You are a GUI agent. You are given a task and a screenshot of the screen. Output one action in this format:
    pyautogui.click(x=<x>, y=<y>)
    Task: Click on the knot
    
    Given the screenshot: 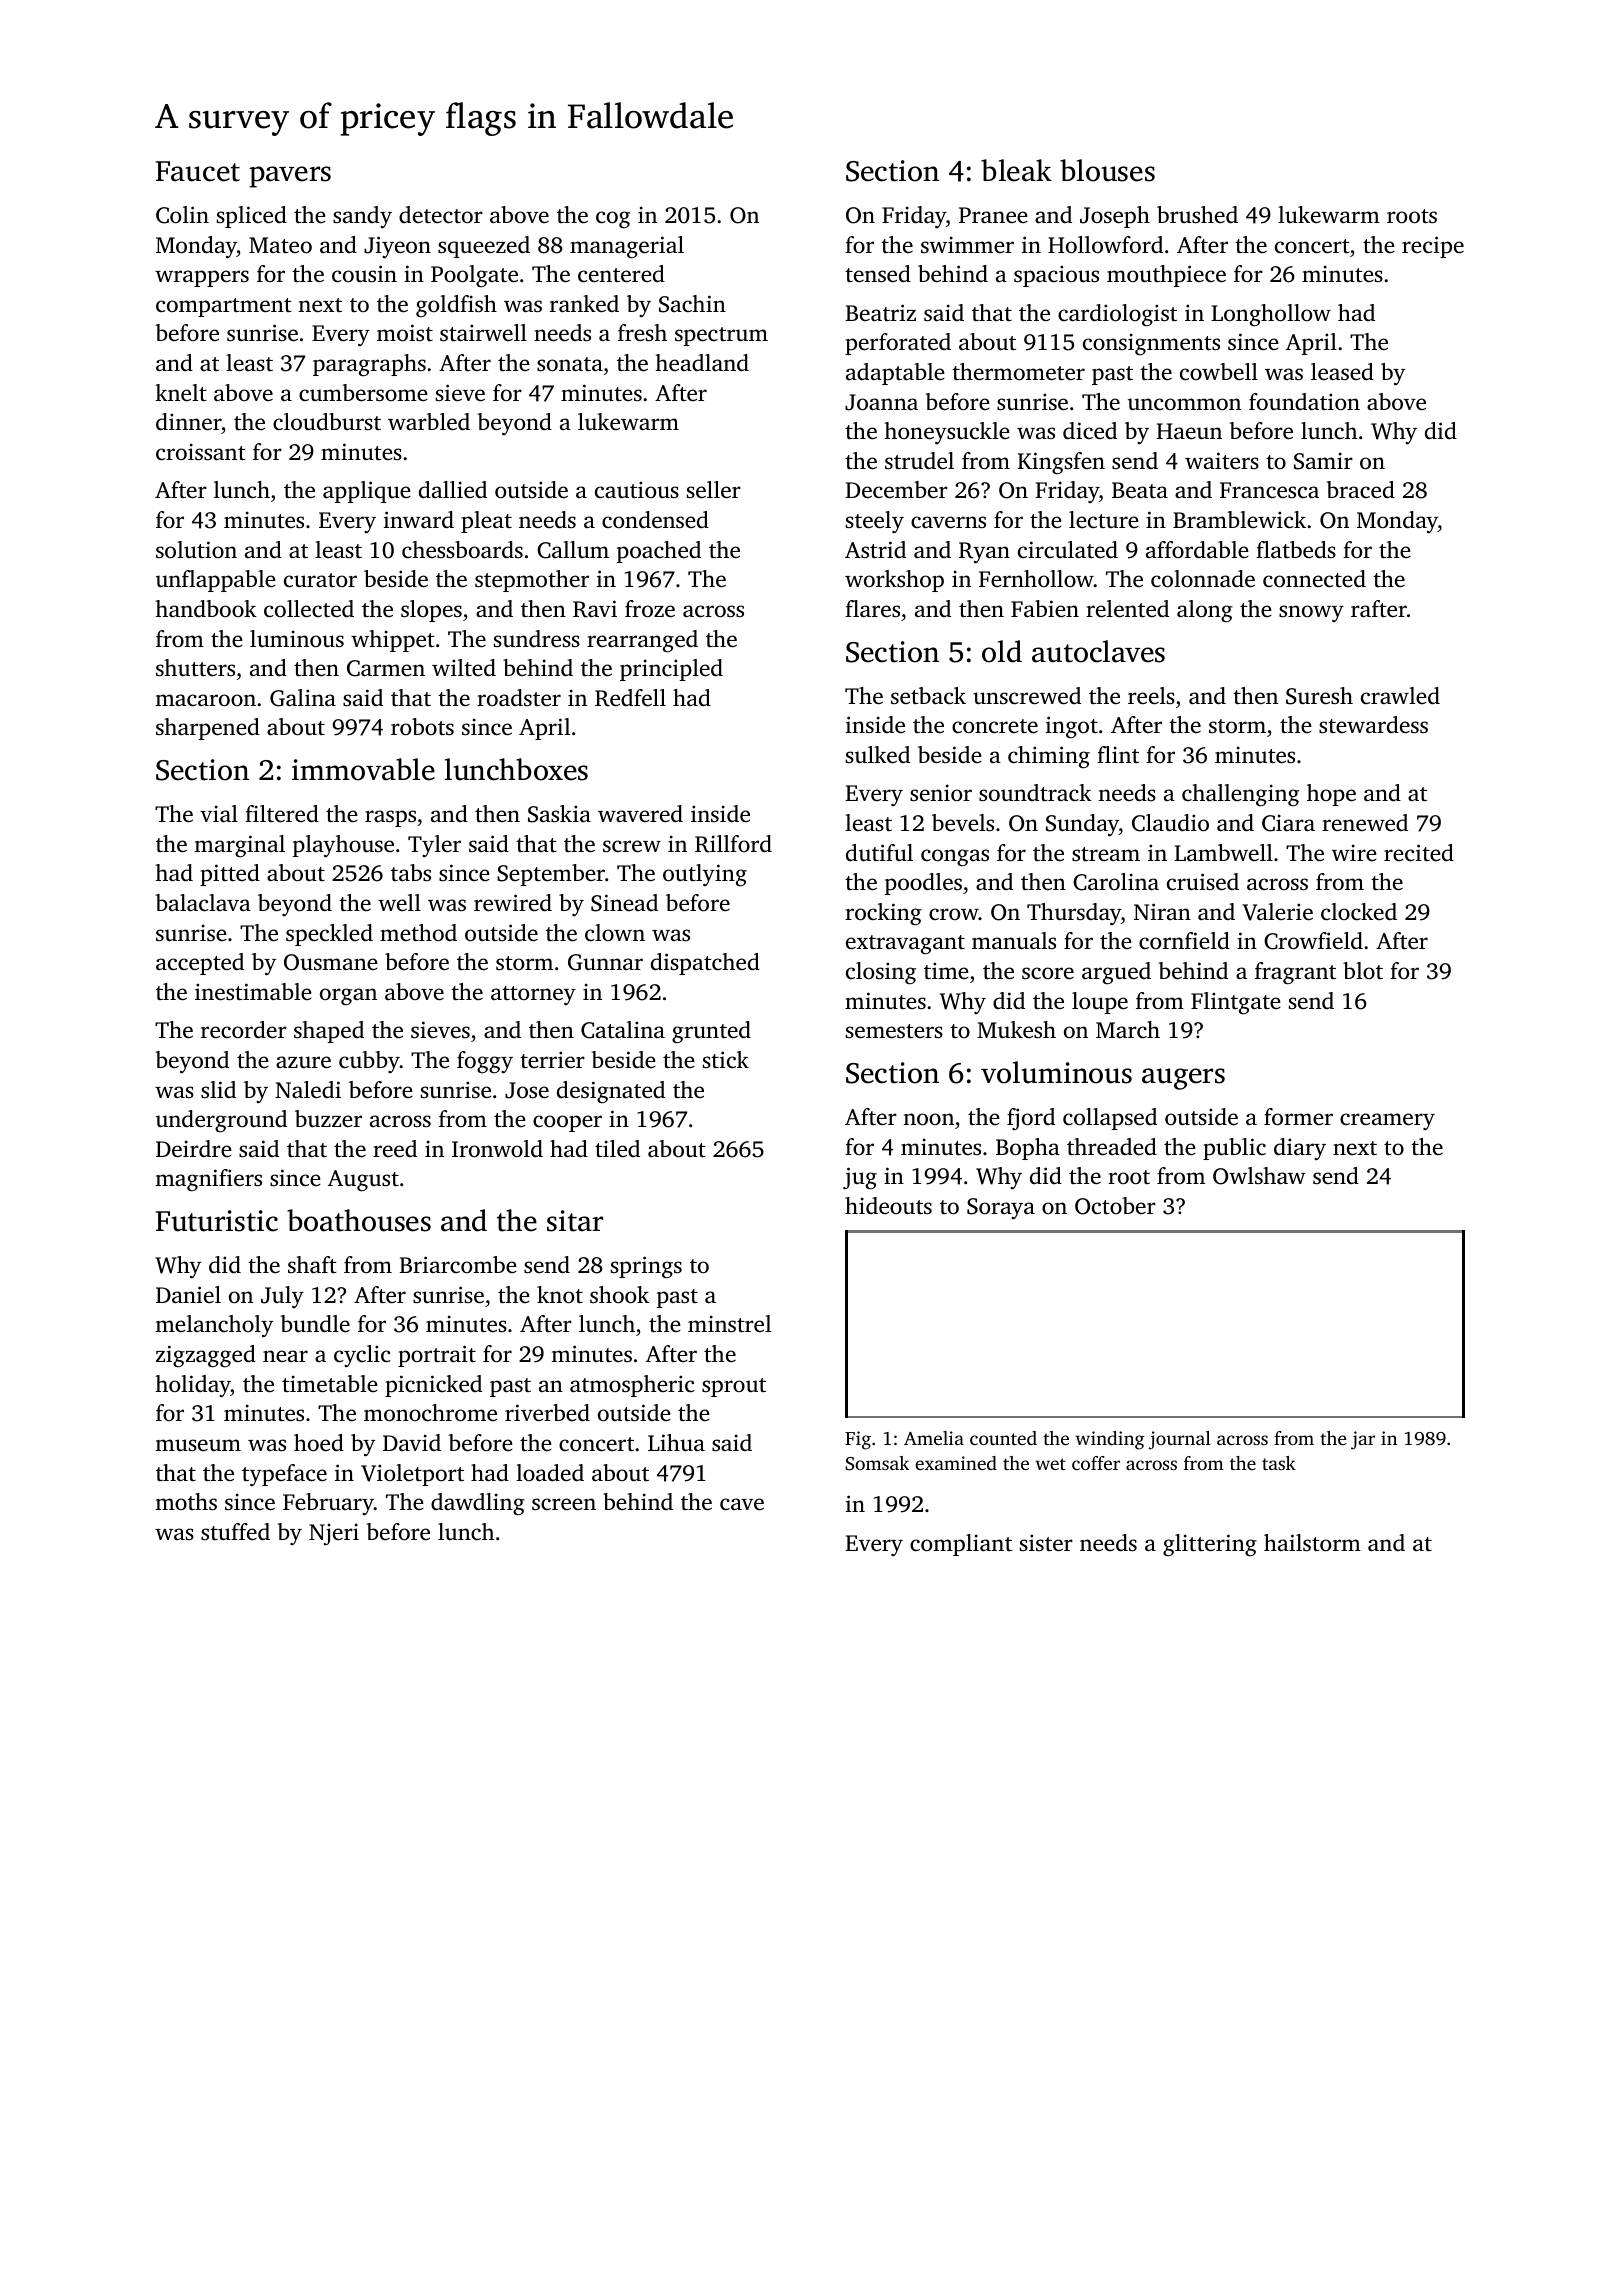 What is the action you would take?
    pyautogui.click(x=560, y=1294)
